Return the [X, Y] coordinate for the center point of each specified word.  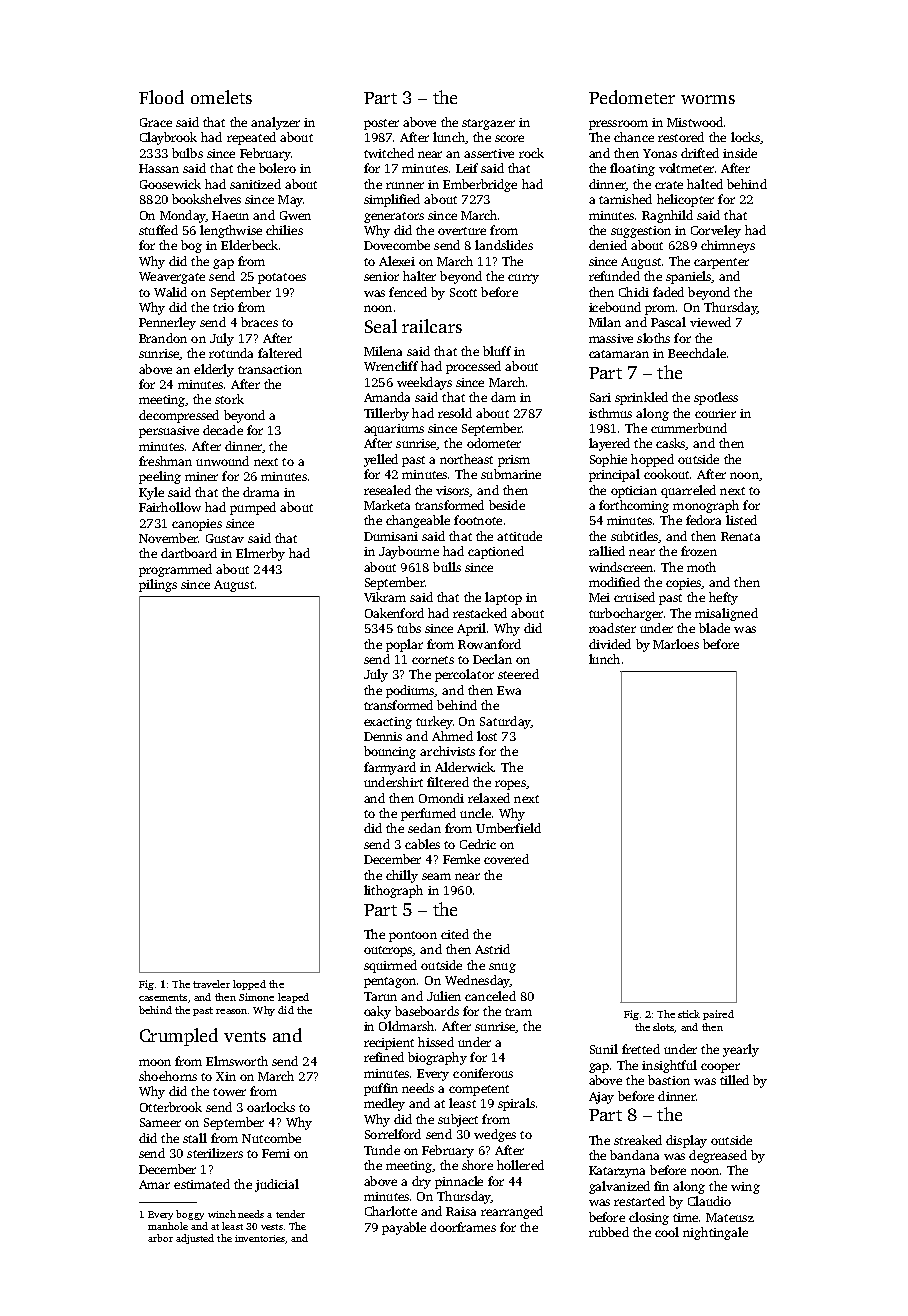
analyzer [275, 123]
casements [163, 997]
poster [381, 124]
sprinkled [641, 398]
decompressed [179, 416]
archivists [447, 751]
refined [384, 1057]
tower [229, 1092]
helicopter [685, 200]
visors [453, 491]
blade [714, 628]
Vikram [385, 597]
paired [718, 1015]
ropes [510, 785]
